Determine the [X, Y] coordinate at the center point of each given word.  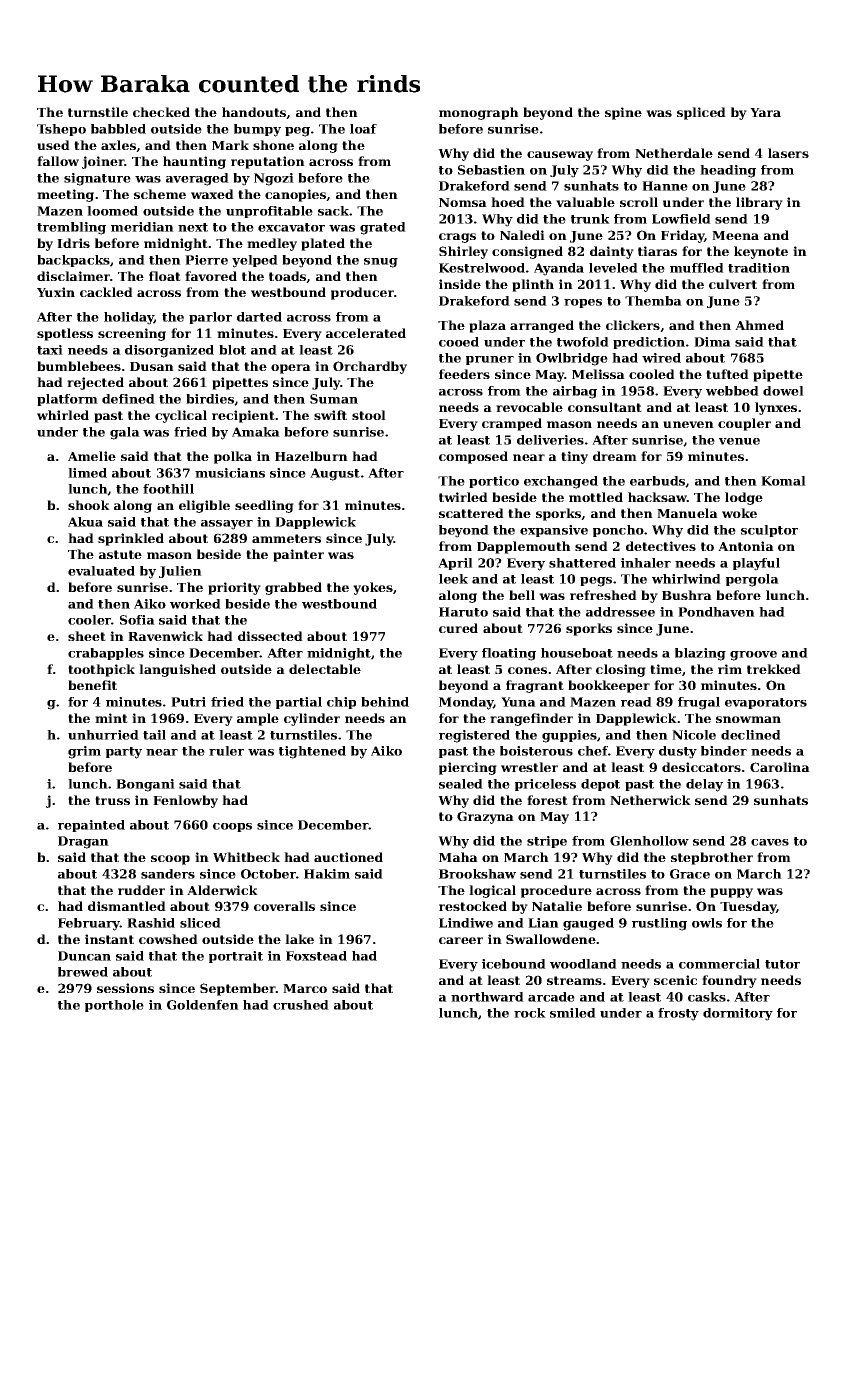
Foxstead [316, 956]
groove [753, 656]
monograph [479, 113]
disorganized [169, 351]
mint [111, 718]
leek [453, 579]
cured [458, 628]
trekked [774, 669]
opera [291, 369]
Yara [765, 112]
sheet [87, 636]
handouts [254, 113]
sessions [125, 988]
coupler [744, 424]
